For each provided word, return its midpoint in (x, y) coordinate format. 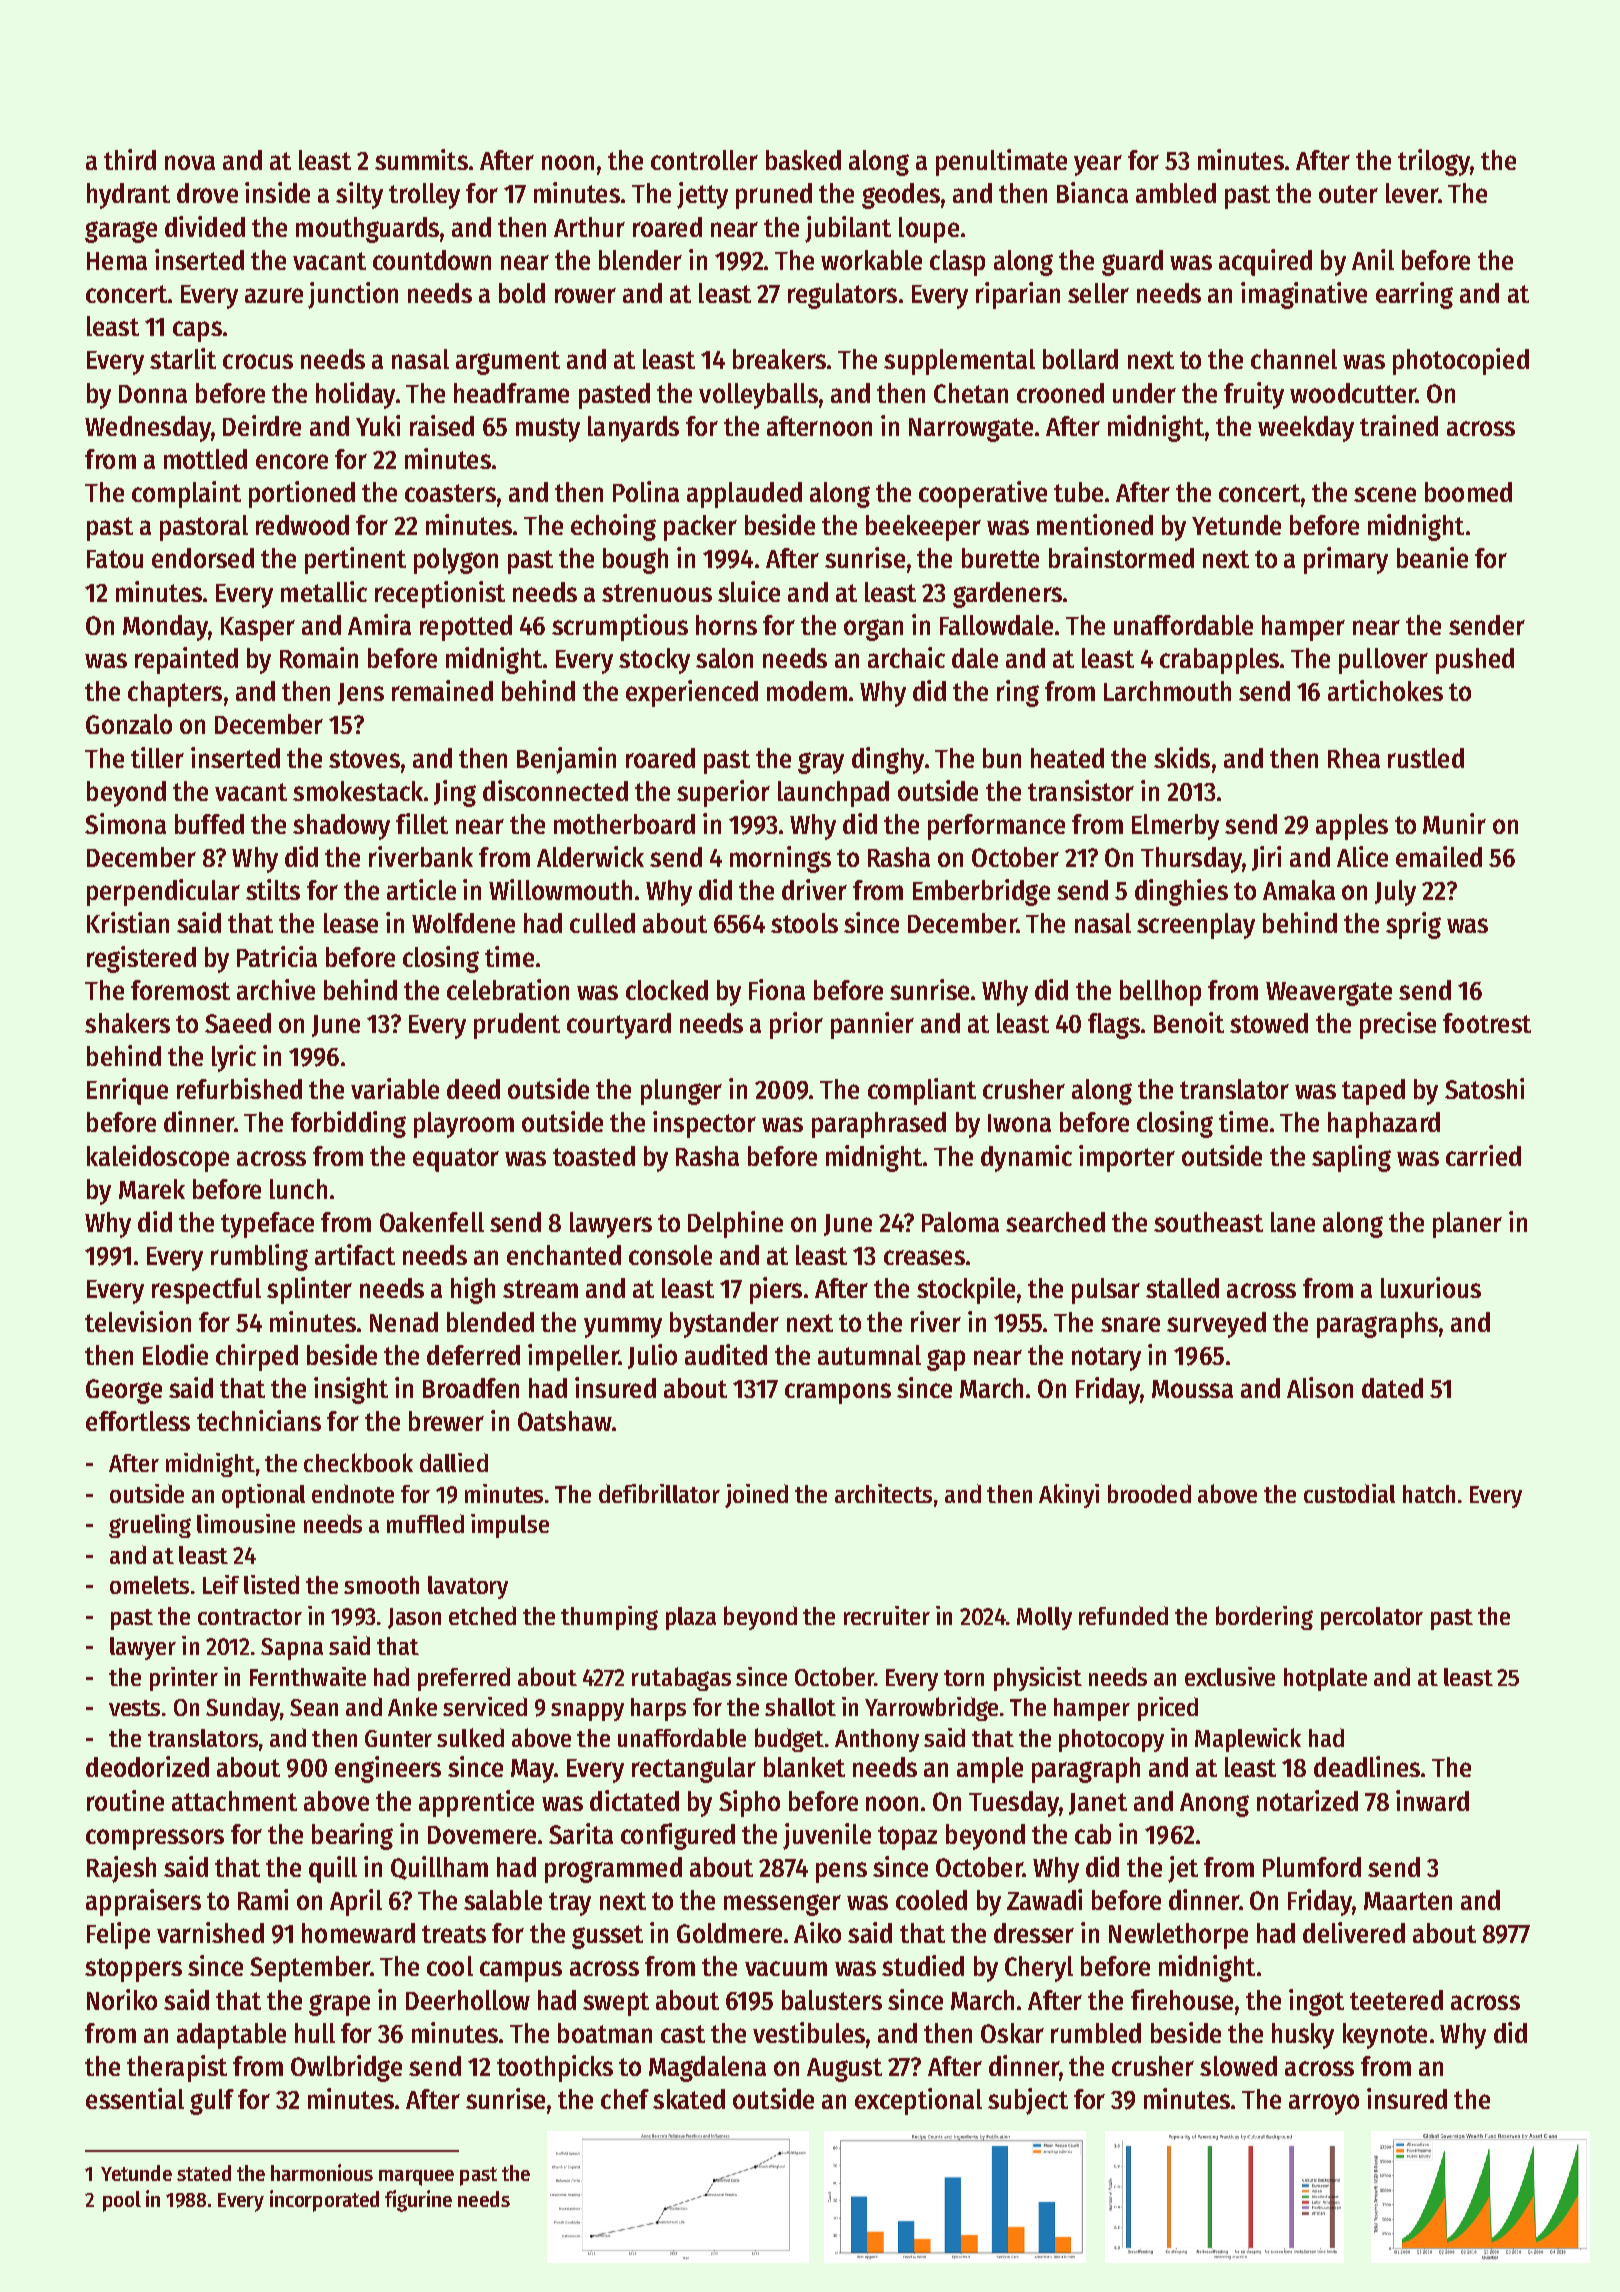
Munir (1454, 823)
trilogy (1434, 162)
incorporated (324, 2201)
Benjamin (566, 760)
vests (134, 1708)
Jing (455, 793)
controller (704, 160)
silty (359, 195)
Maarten (1408, 1901)
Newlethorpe (1178, 1936)
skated (689, 2099)
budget (789, 1740)
